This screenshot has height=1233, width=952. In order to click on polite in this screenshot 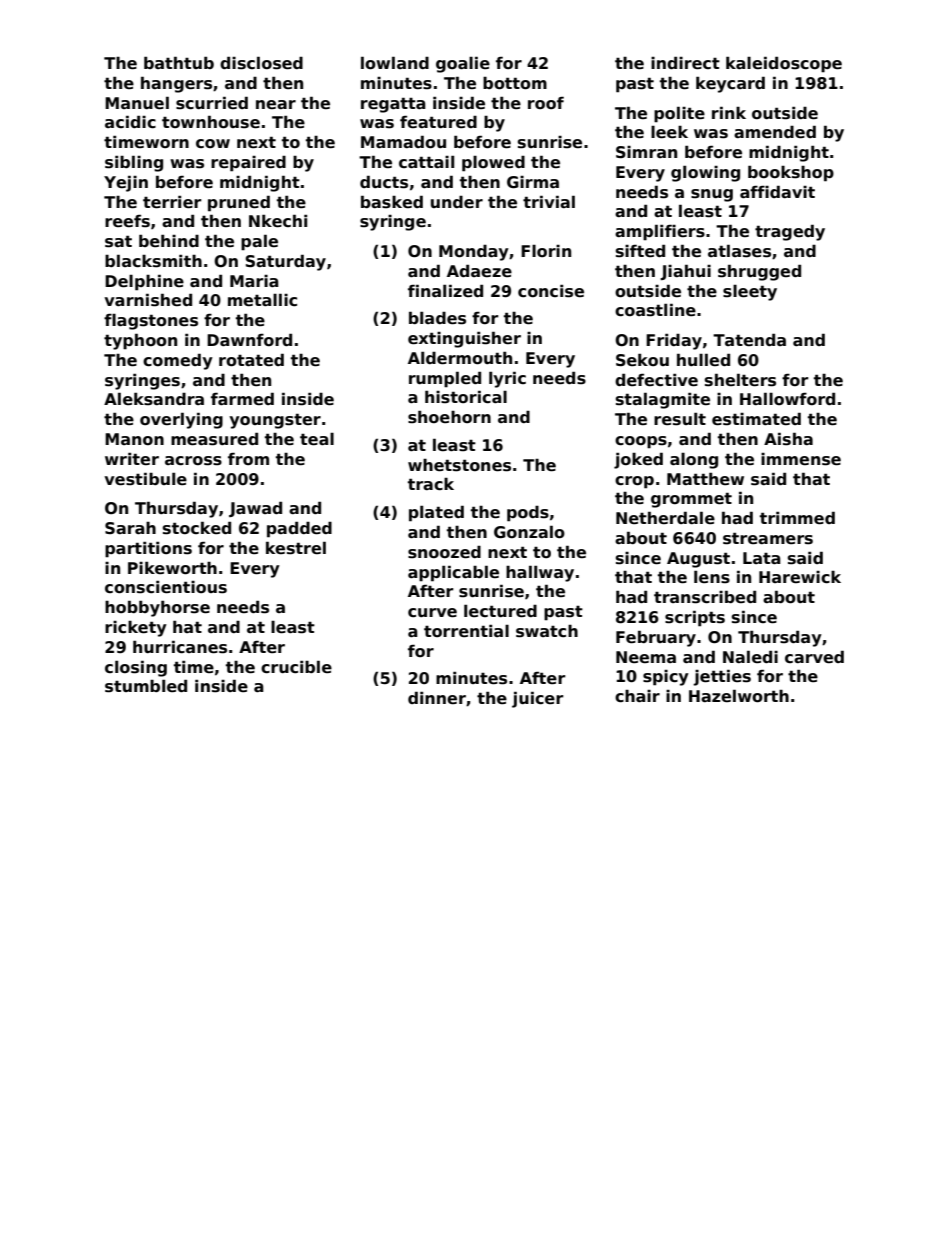, I will do `click(679, 114)`.
